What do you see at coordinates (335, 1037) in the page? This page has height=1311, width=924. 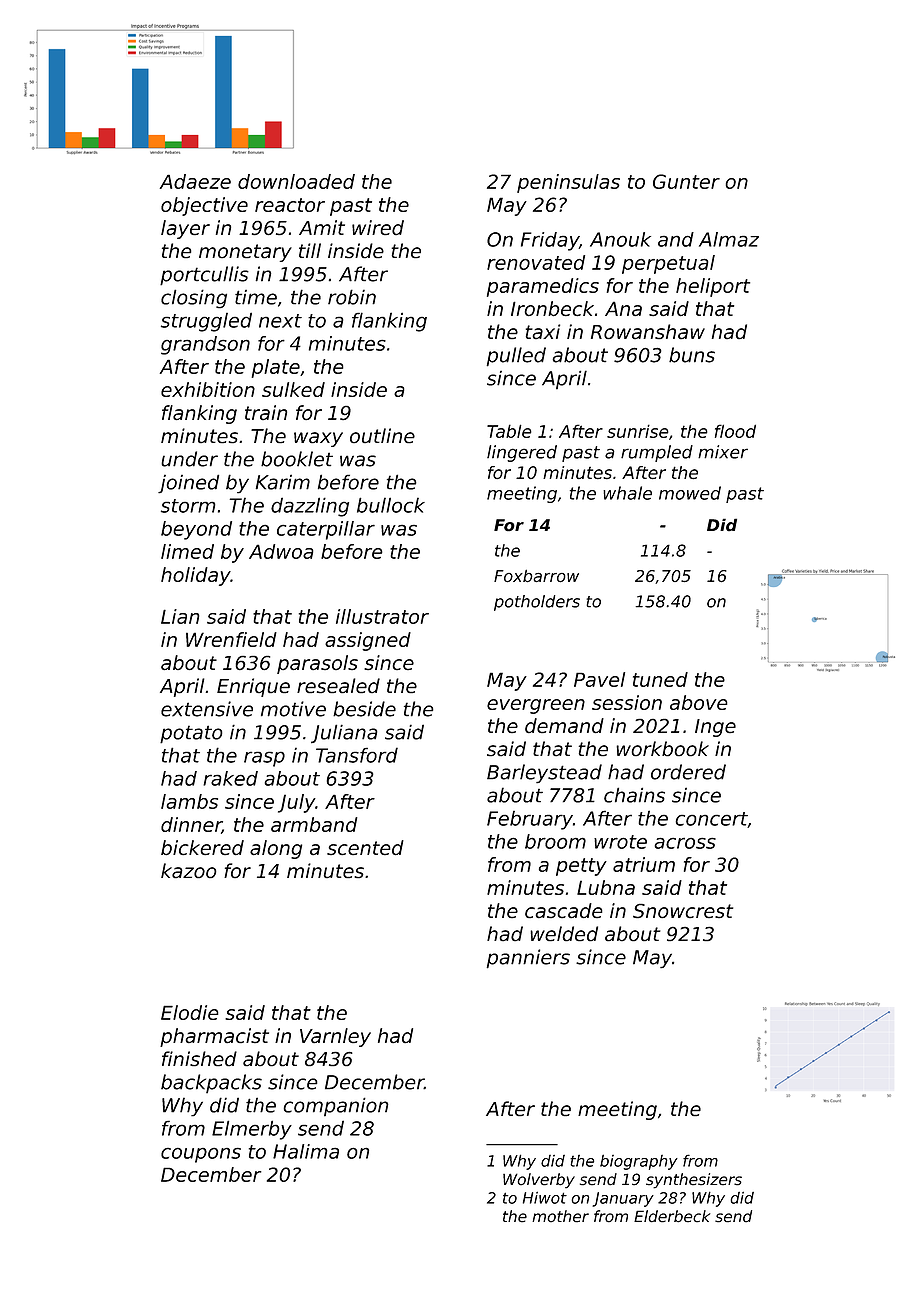 I see `Varnley` at bounding box center [335, 1037].
